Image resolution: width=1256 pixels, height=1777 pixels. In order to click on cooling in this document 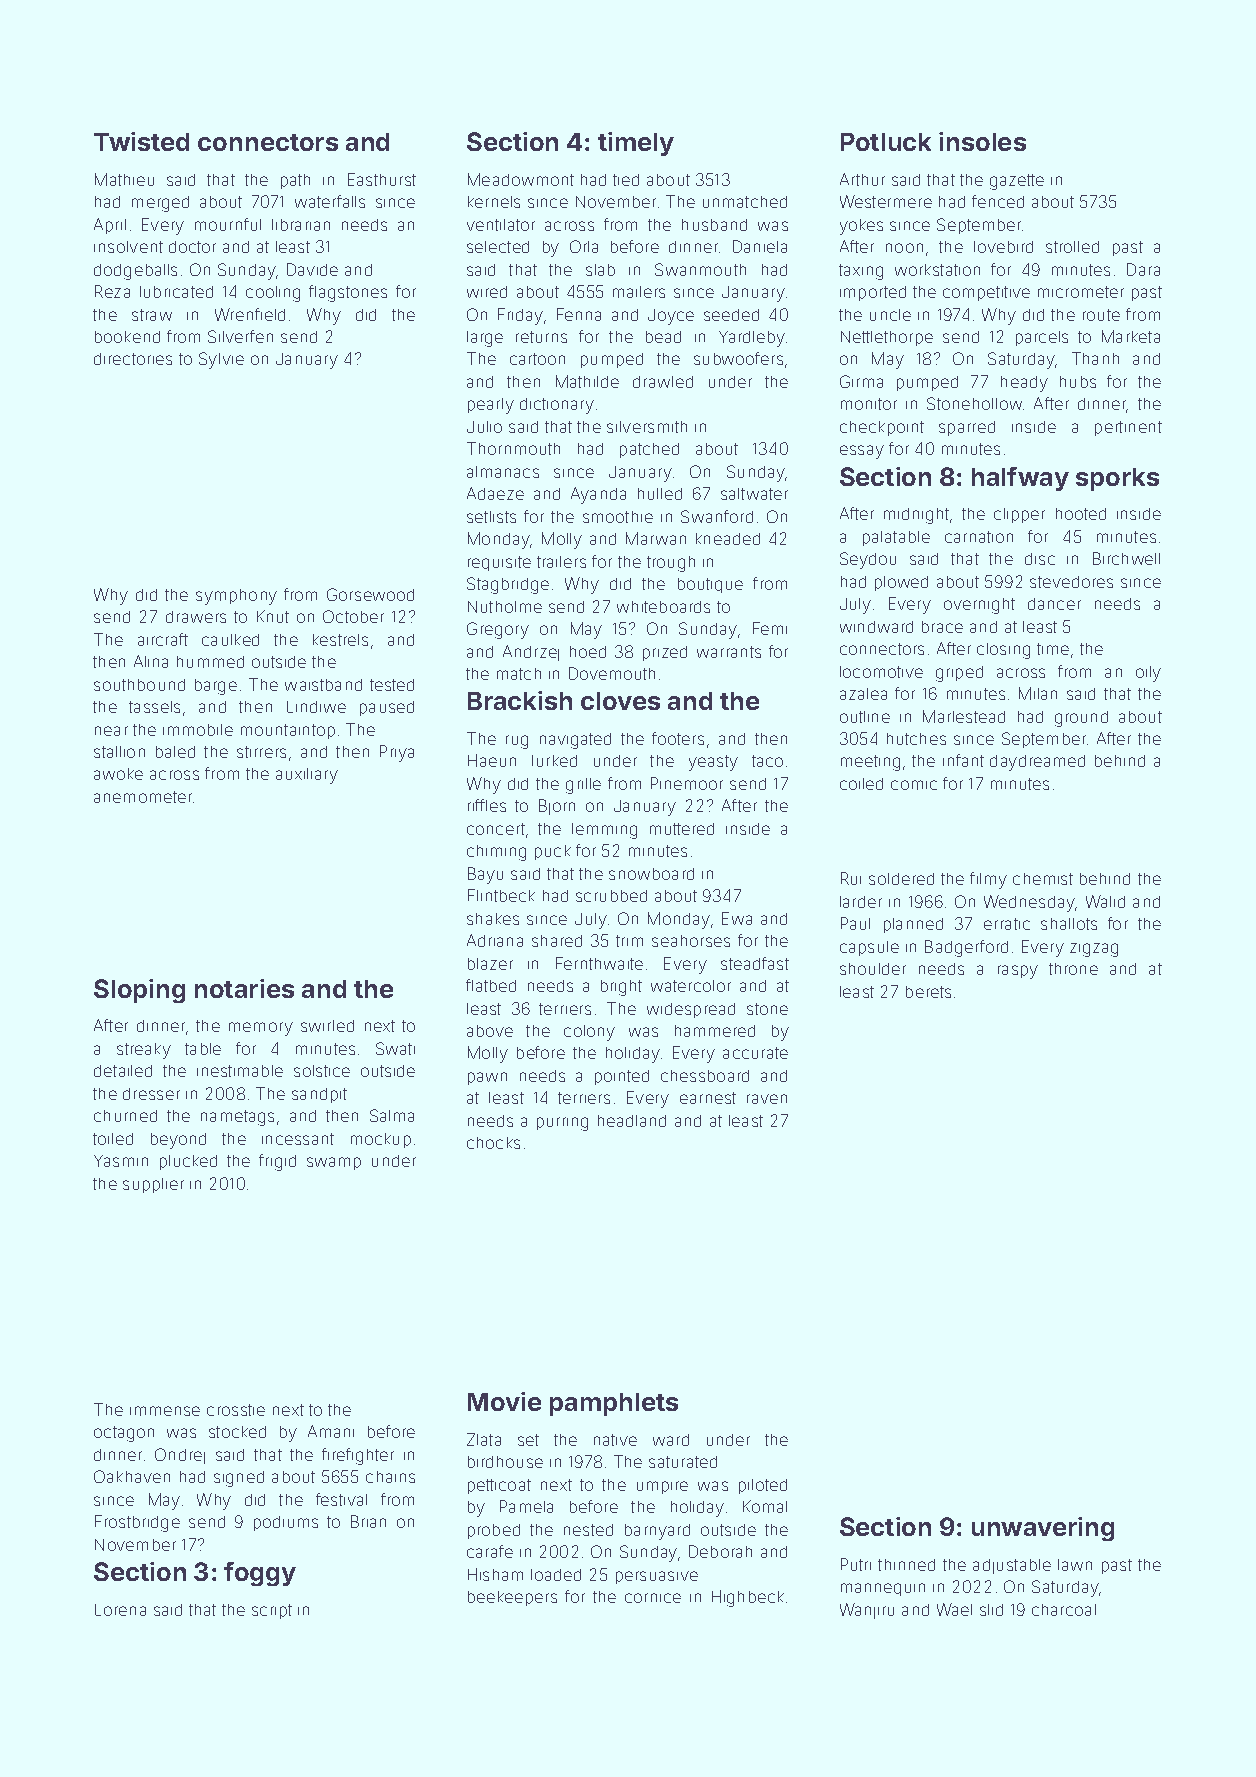, I will do `click(273, 294)`.
